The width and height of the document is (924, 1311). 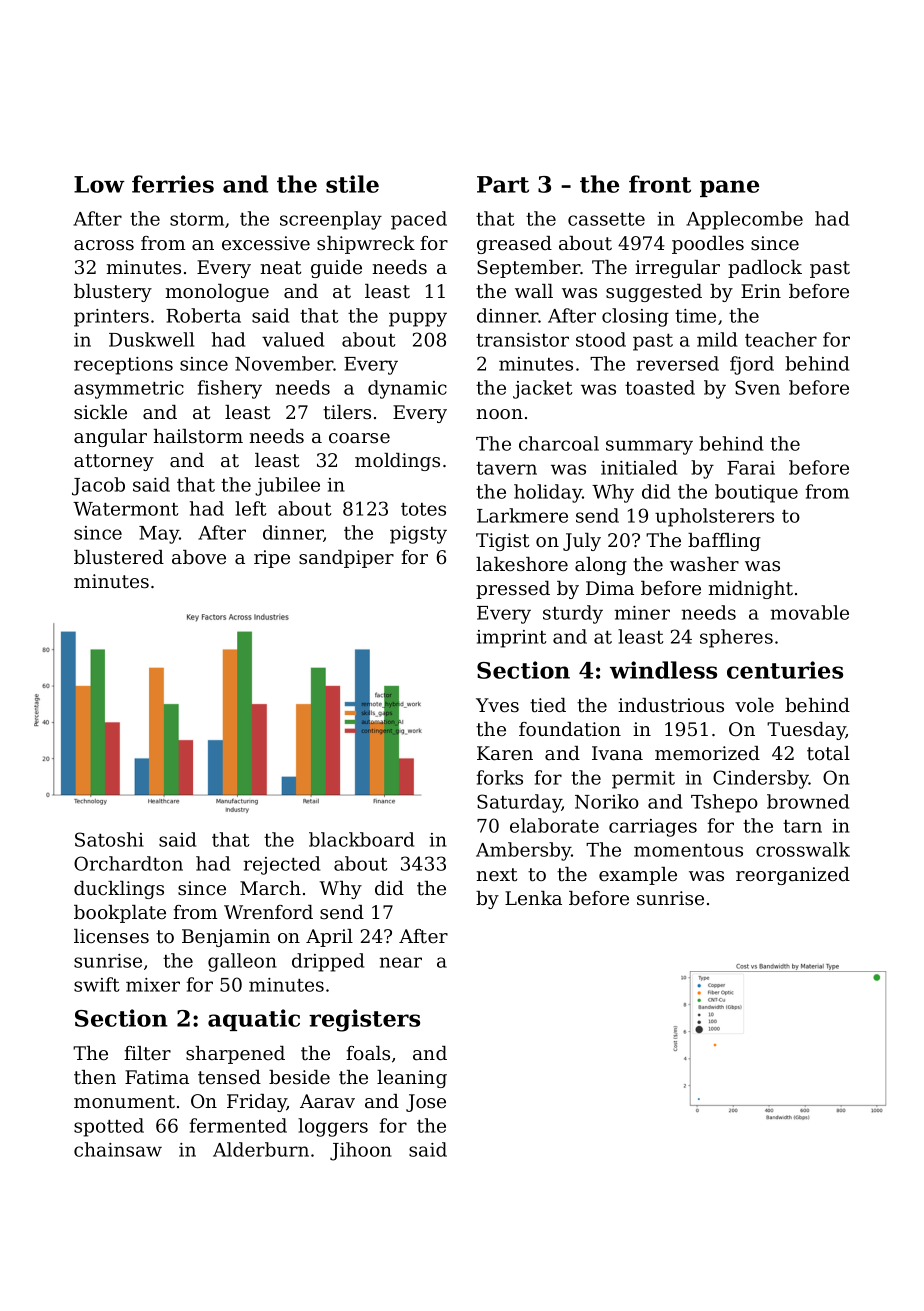 I want to click on reorganized, so click(x=793, y=876).
